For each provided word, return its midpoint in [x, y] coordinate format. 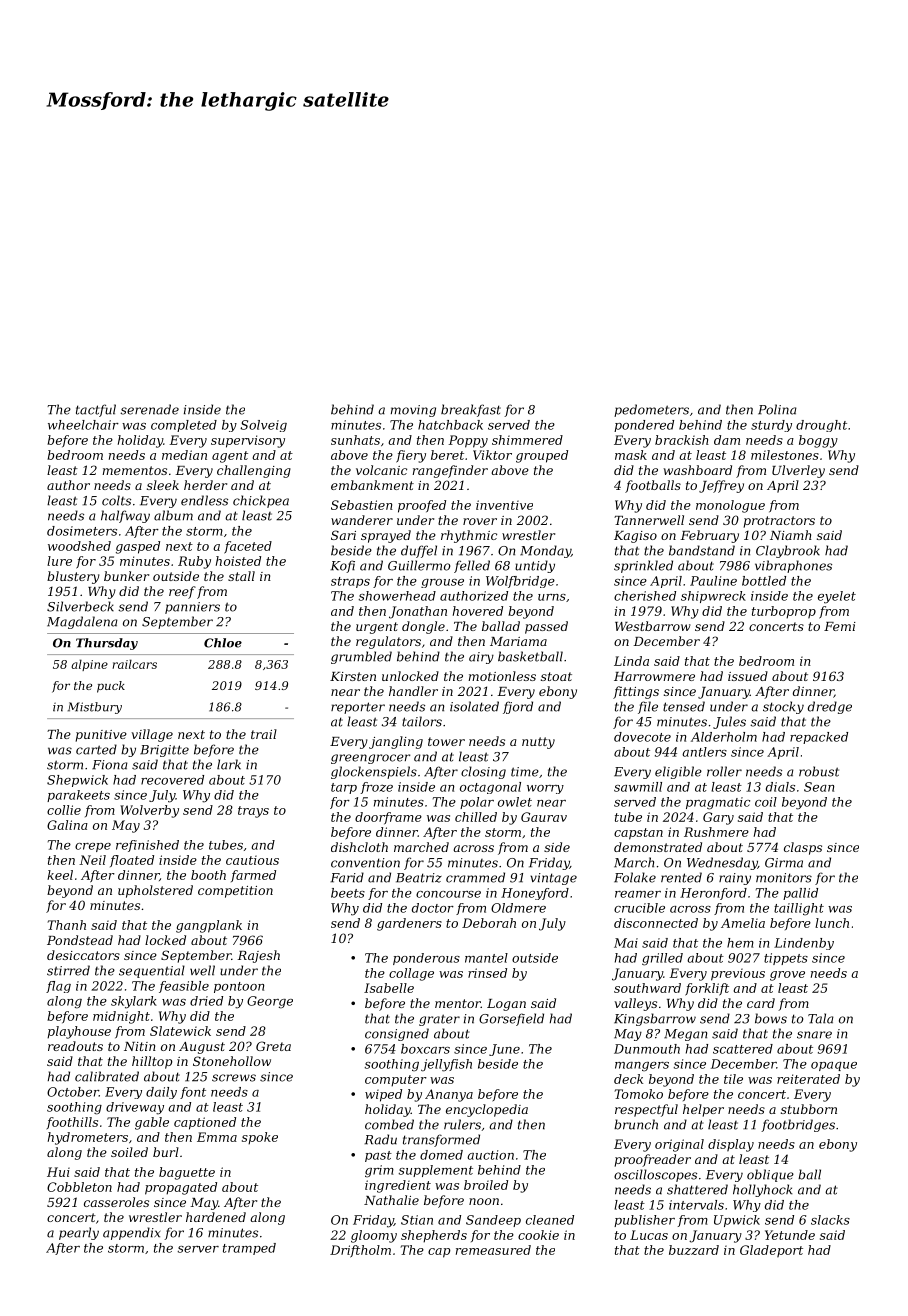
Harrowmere [654, 676]
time [525, 772]
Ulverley [798, 471]
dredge [830, 707]
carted [96, 749]
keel [60, 875]
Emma [217, 1137]
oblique [770, 1175]
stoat [556, 676]
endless [204, 500]
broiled [486, 1185]
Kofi [342, 566]
